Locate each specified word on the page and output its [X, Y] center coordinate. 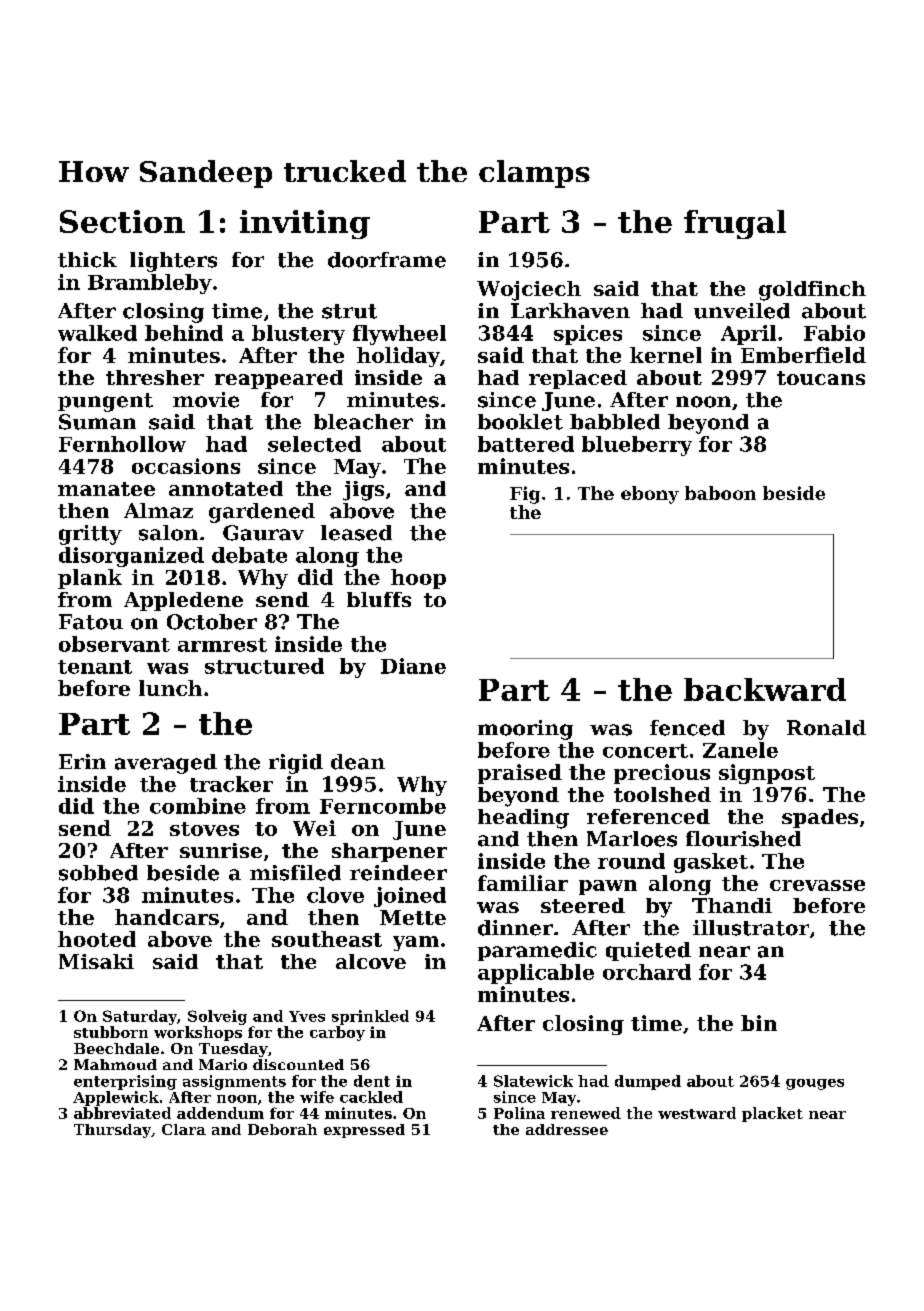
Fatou [91, 622]
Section [122, 221]
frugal [735, 224]
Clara [184, 1129]
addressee [567, 1129]
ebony [650, 495]
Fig [525, 495]
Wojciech [529, 291]
